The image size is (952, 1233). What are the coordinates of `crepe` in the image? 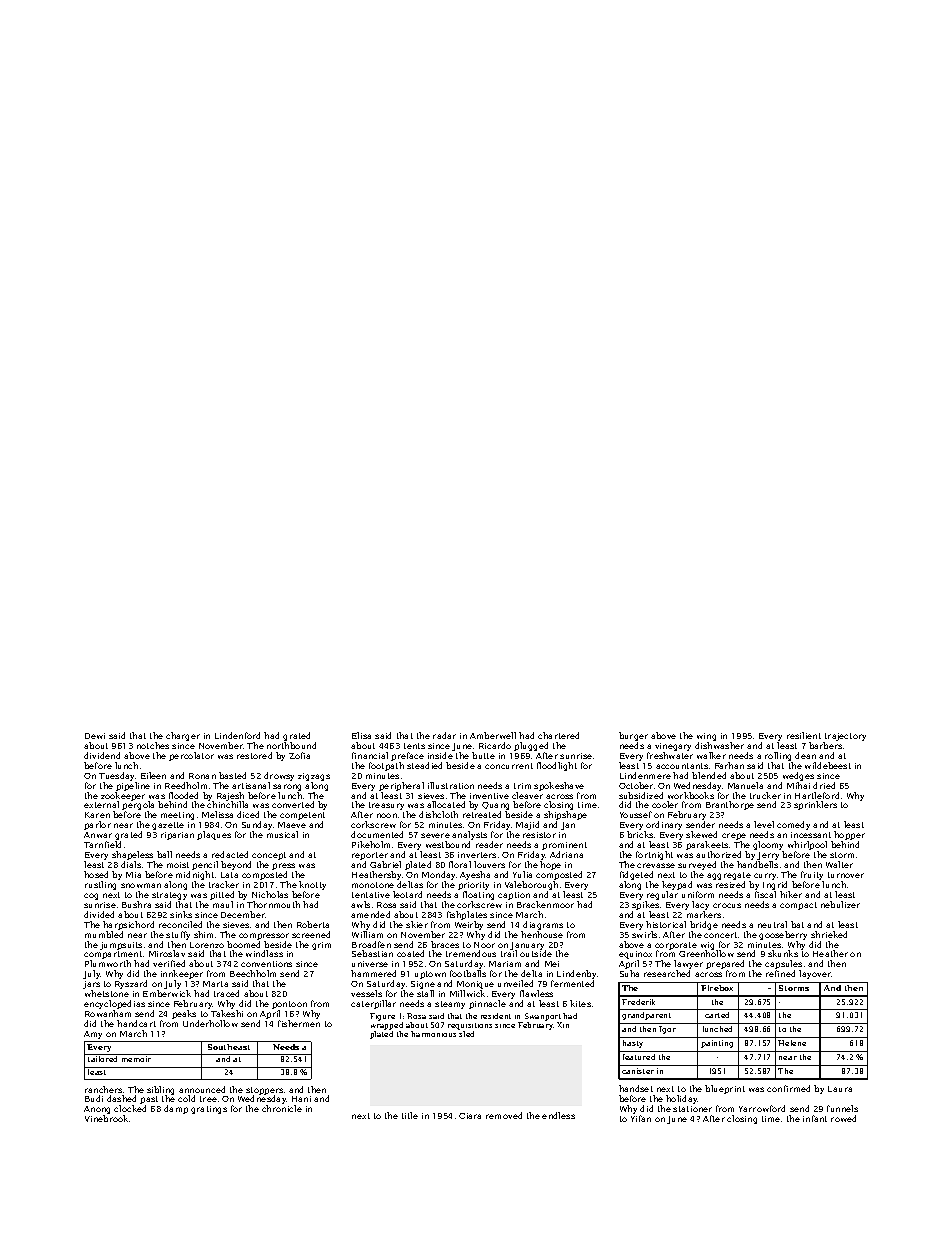 It's located at (734, 836).
